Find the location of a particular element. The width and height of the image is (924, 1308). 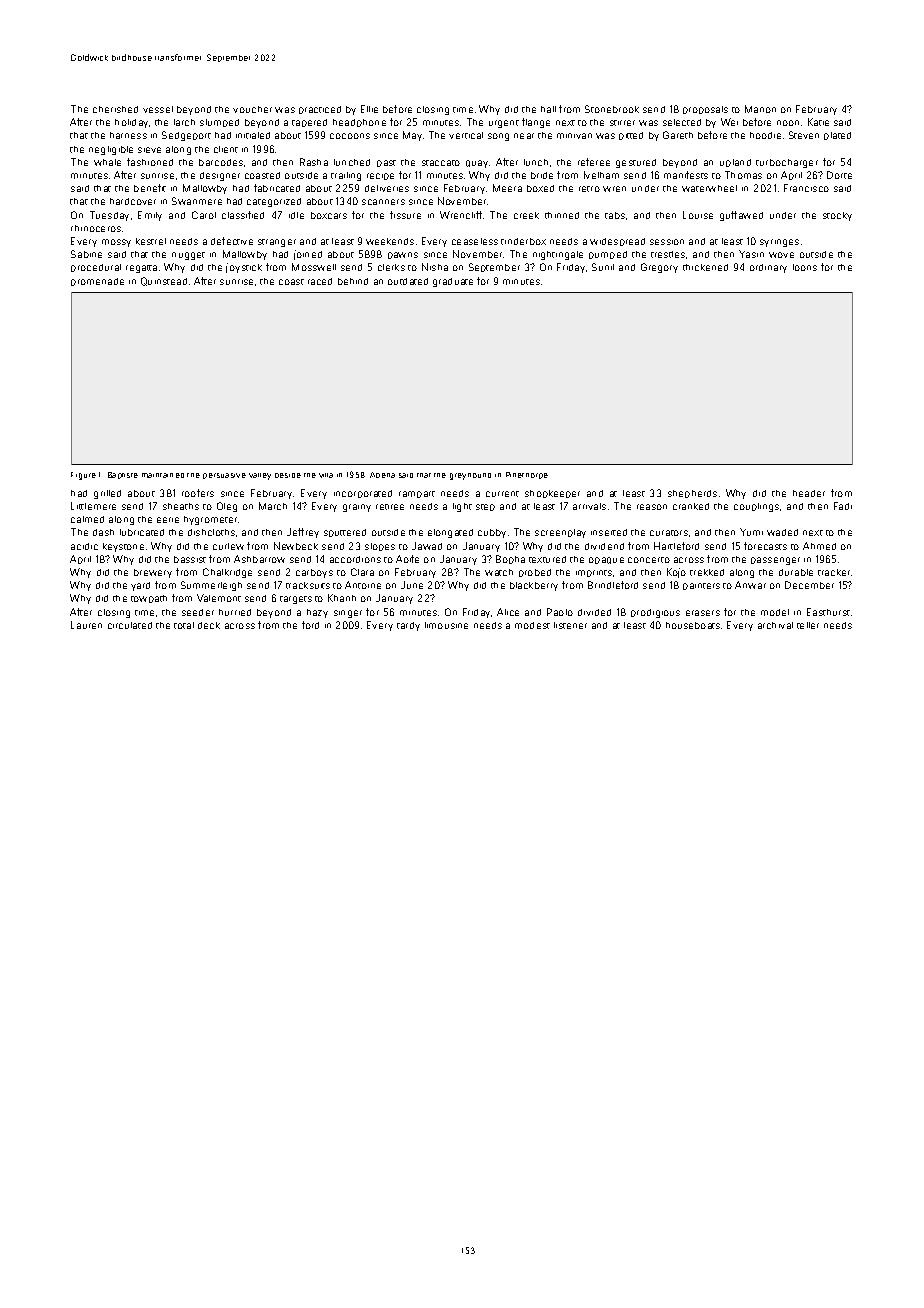

Louise is located at coordinates (698, 215).
